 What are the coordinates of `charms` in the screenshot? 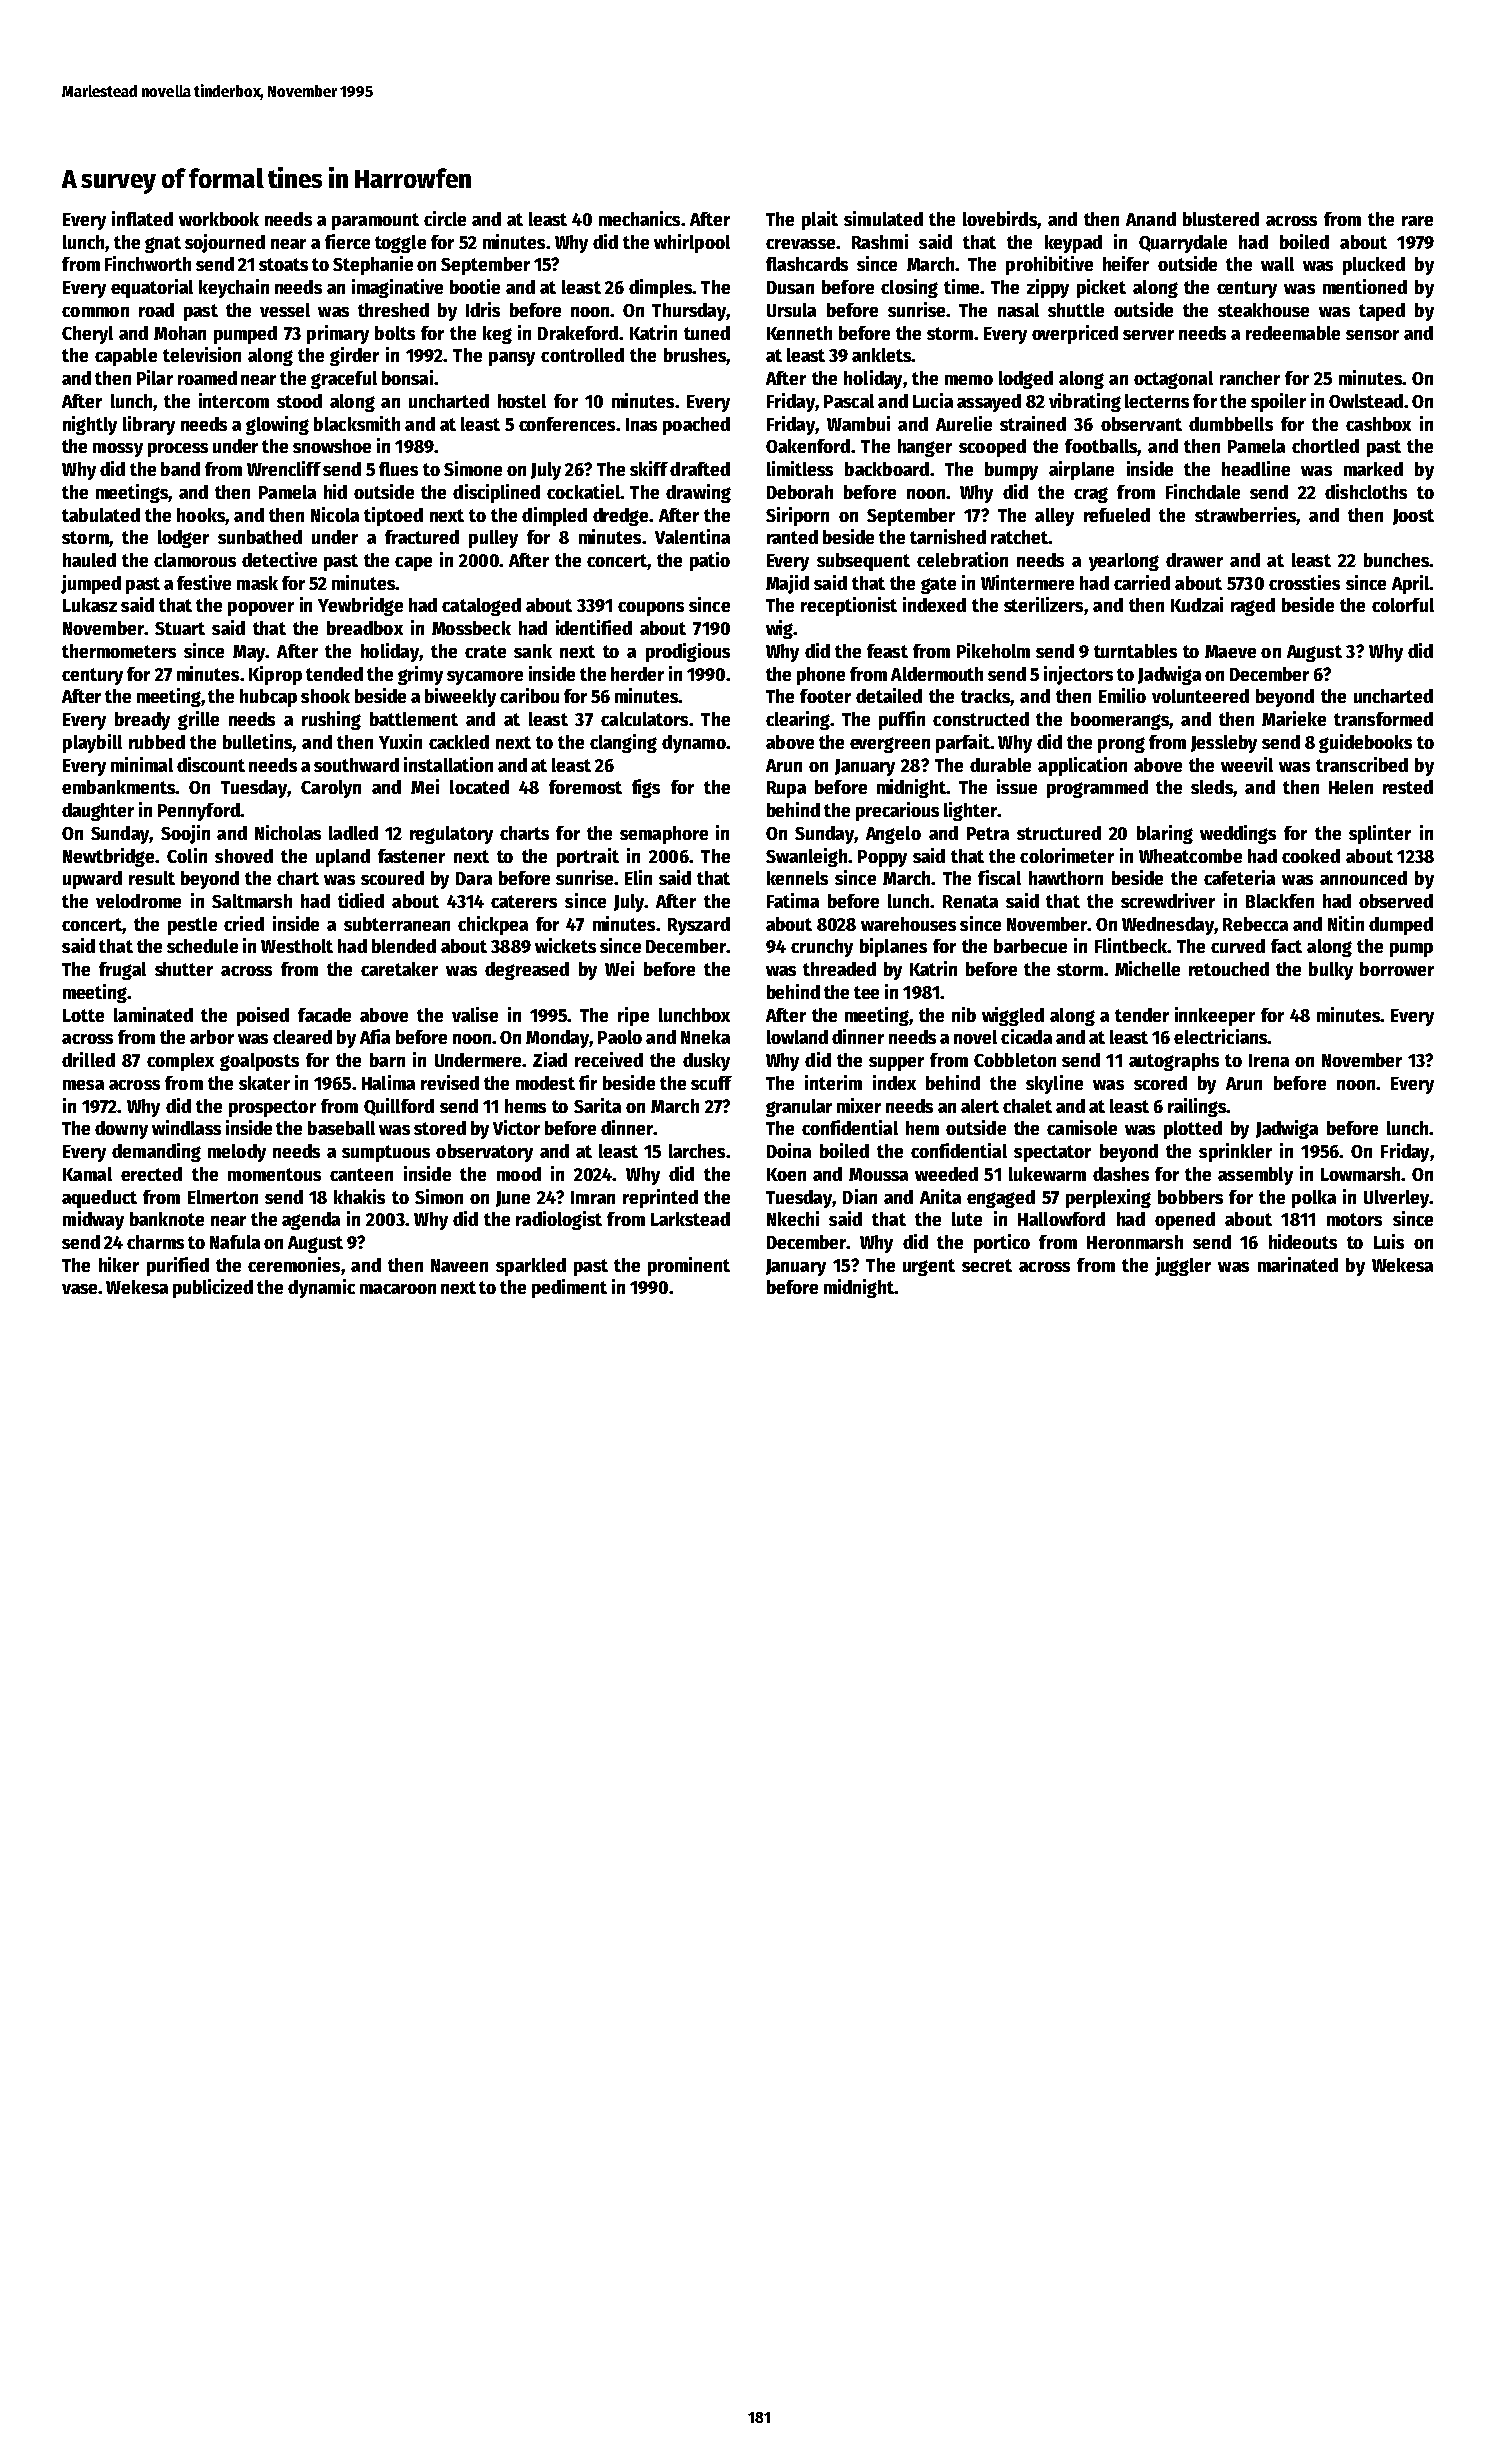 It's located at (155, 1242).
